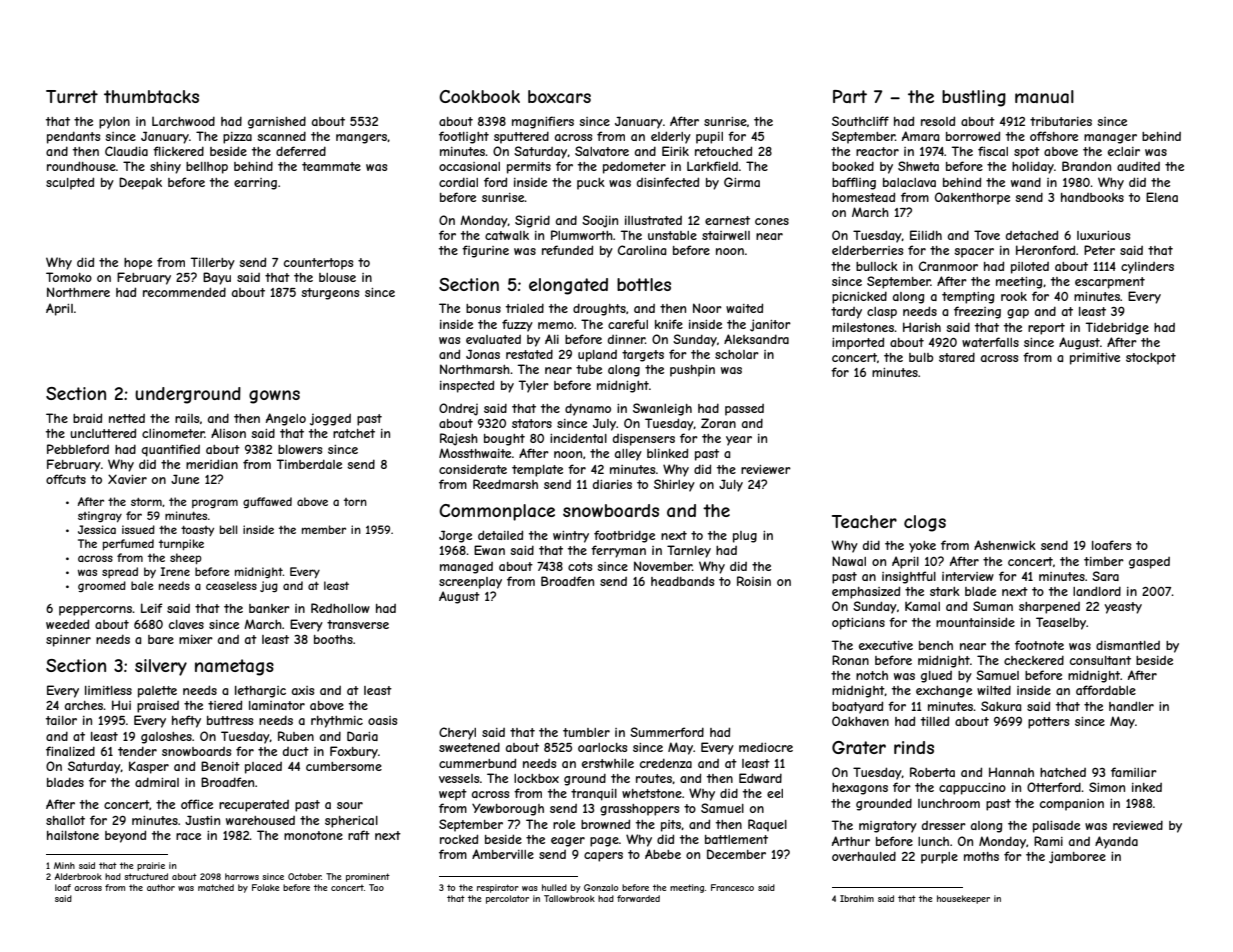  Describe the element at coordinates (972, 198) in the screenshot. I see `Oakenthorpe` at that location.
